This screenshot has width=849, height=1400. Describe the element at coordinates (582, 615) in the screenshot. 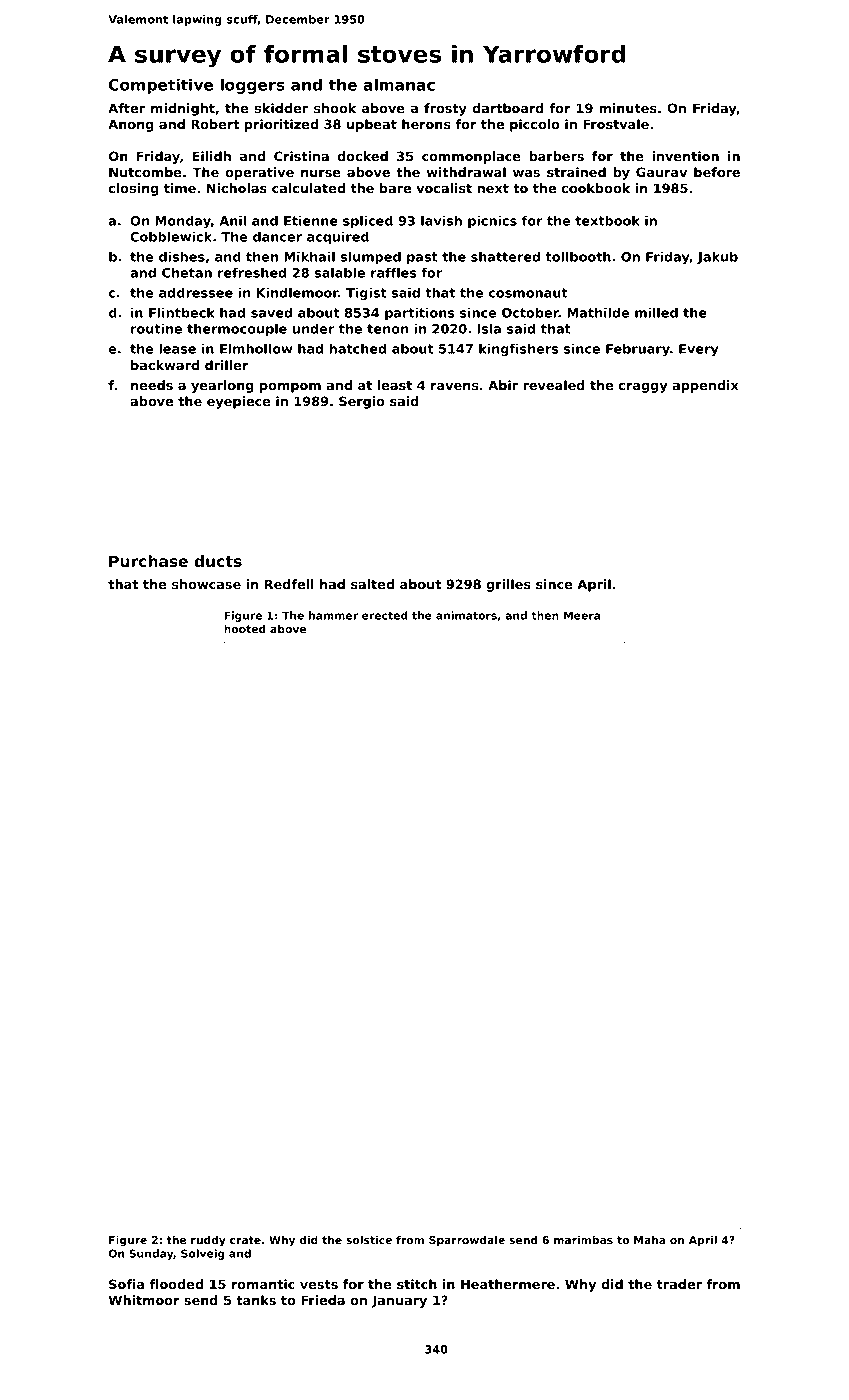

I see `Meera` at that location.
